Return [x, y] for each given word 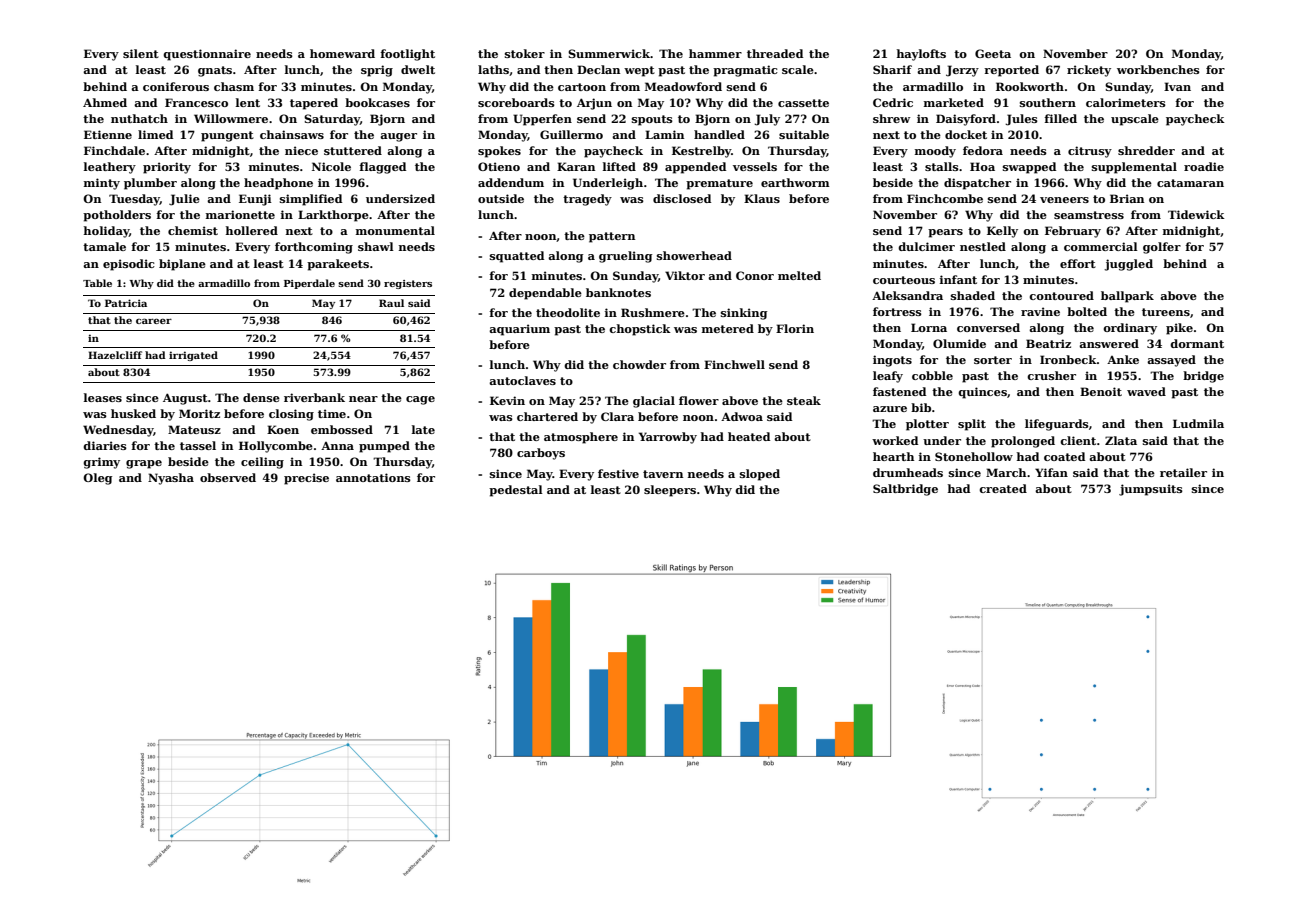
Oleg [97, 479]
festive [618, 473]
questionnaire [207, 55]
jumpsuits [1151, 490]
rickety [1089, 71]
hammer [715, 53]
